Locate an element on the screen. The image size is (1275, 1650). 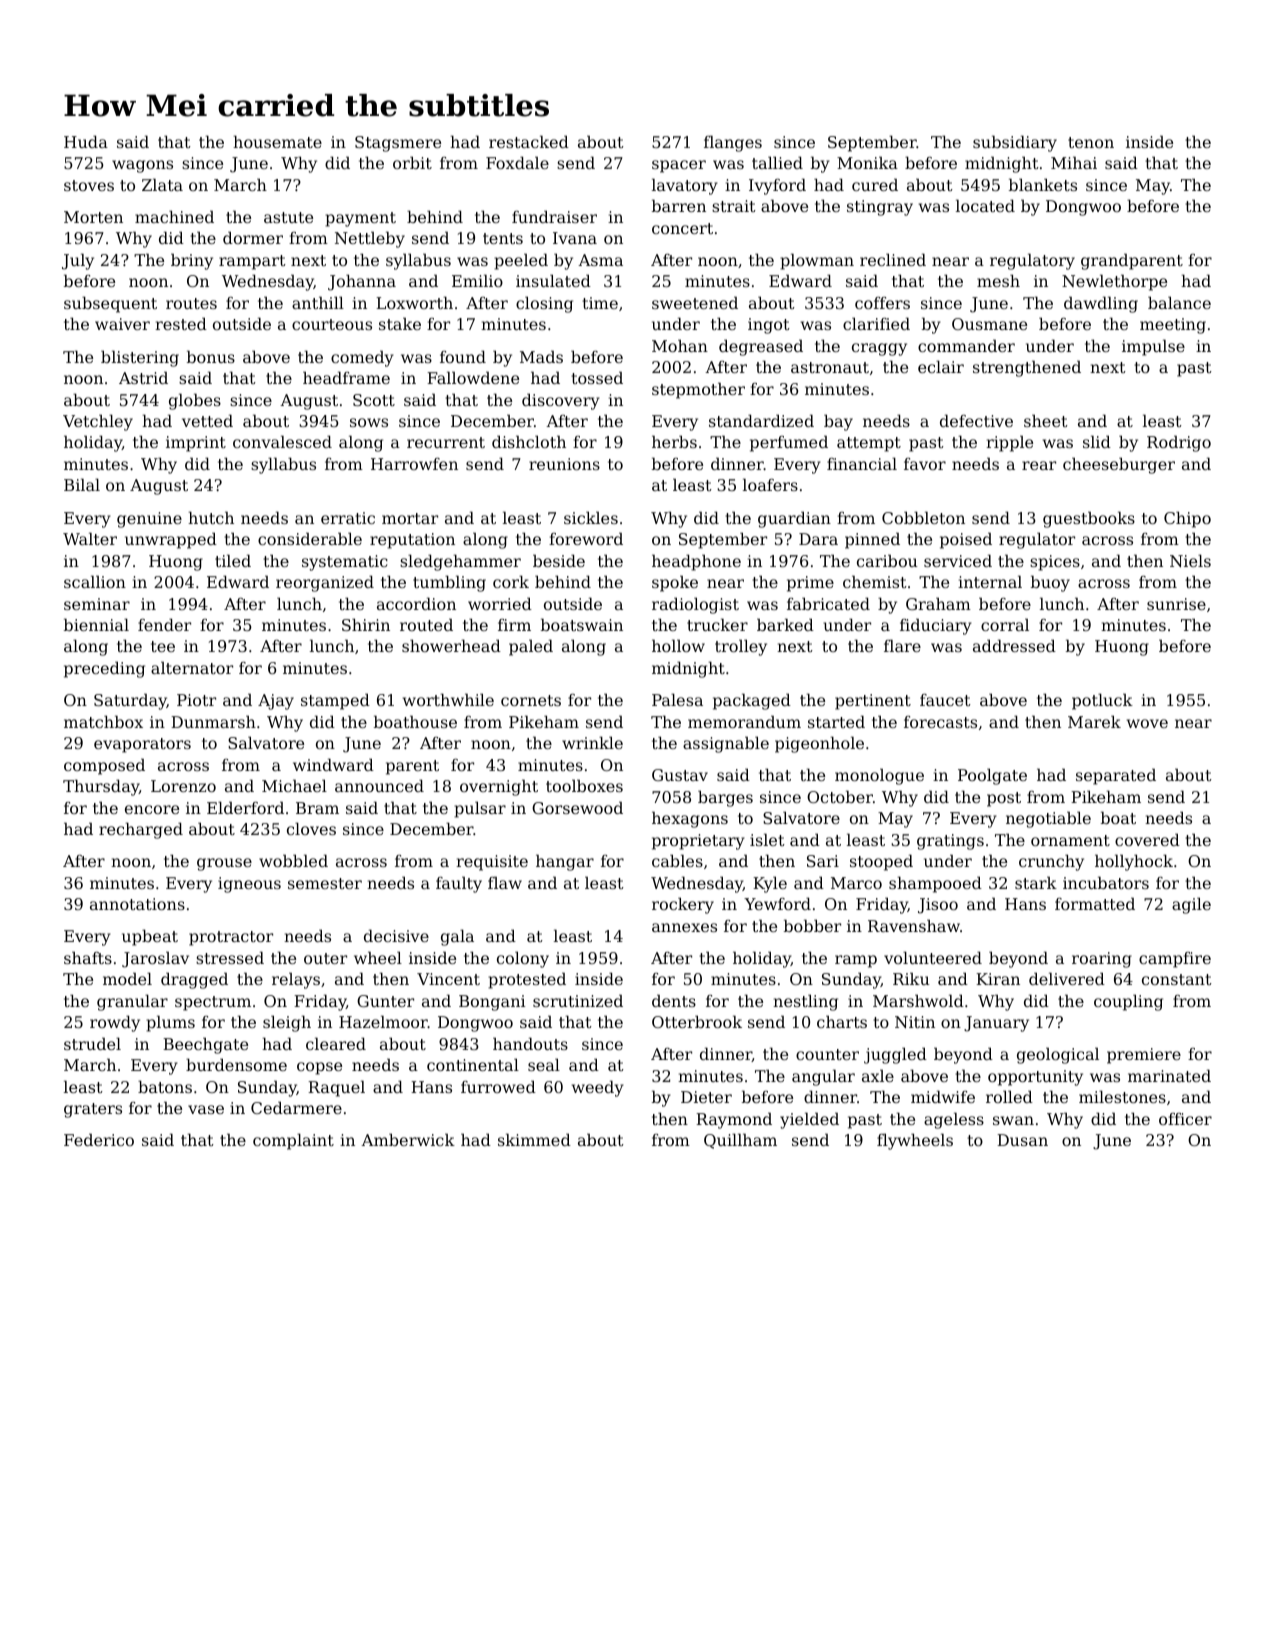
Rodrigo is located at coordinates (1179, 443).
